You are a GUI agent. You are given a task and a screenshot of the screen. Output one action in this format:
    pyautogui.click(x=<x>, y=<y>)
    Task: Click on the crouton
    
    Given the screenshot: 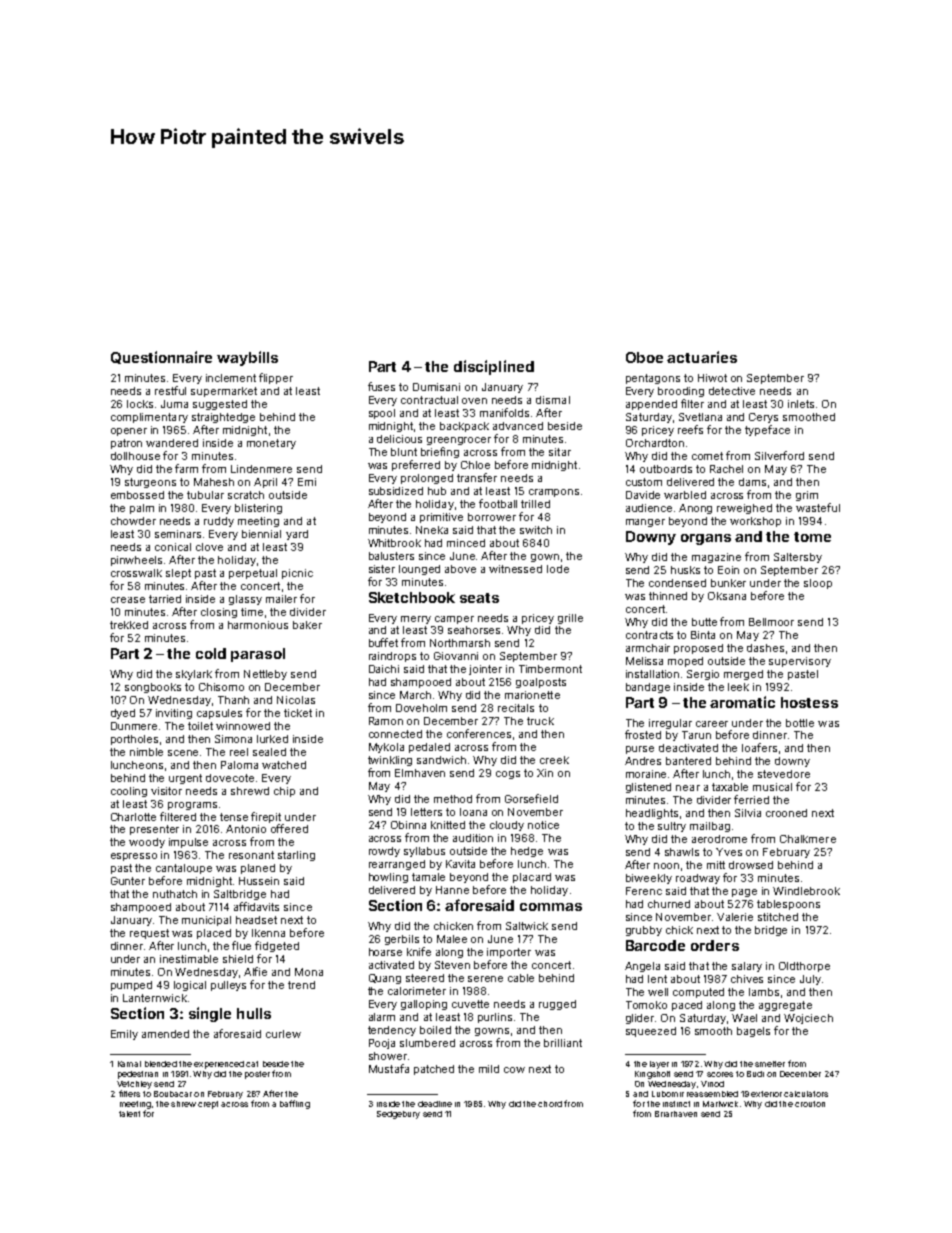 What is the action you would take?
    pyautogui.click(x=810, y=1104)
